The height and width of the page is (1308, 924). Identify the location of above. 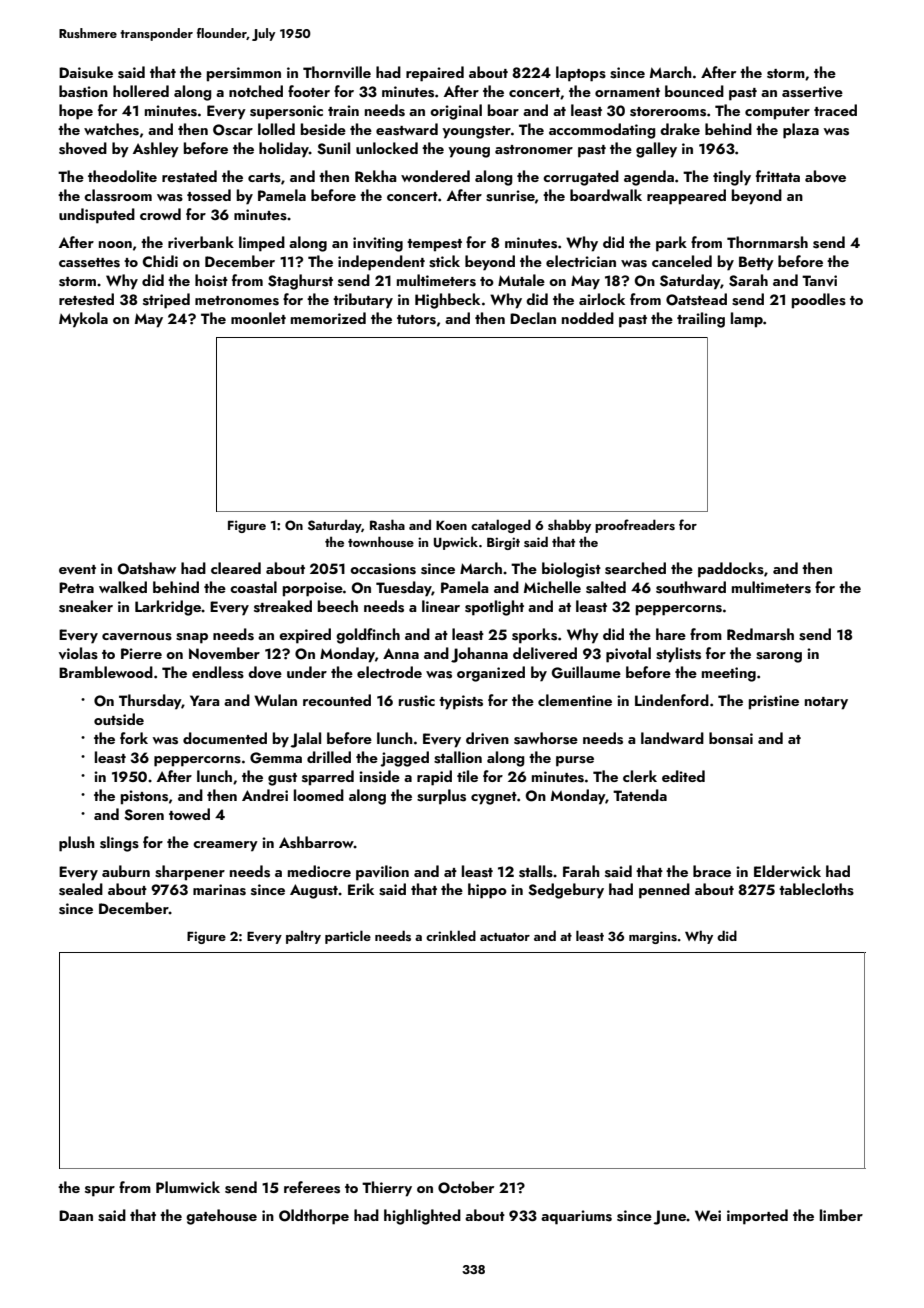
(825, 176).
